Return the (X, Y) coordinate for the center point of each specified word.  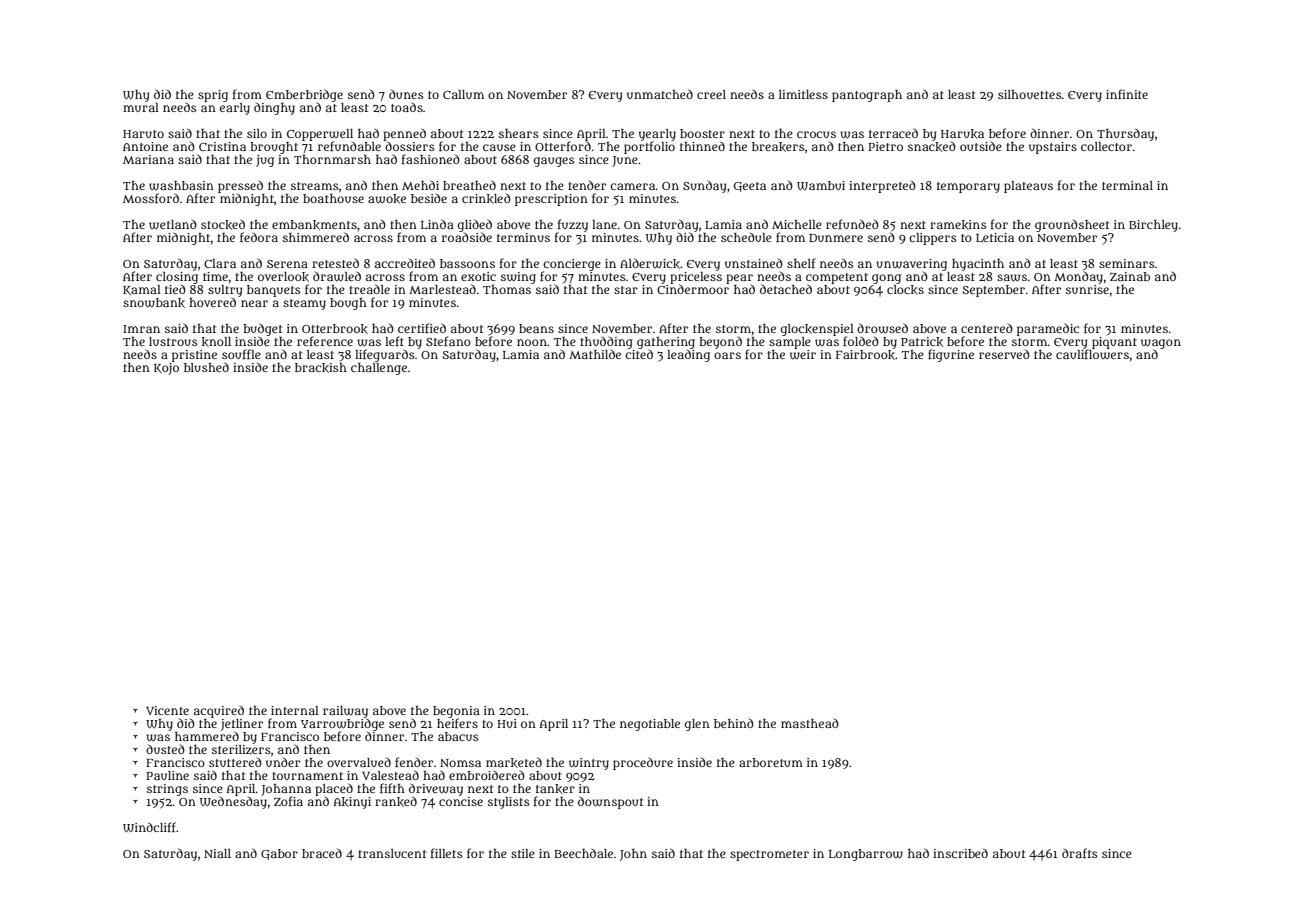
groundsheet (1072, 226)
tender (587, 185)
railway (345, 712)
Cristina (222, 146)
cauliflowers (1092, 355)
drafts (1080, 853)
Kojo (166, 369)
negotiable (650, 725)
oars (727, 355)
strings (167, 790)
